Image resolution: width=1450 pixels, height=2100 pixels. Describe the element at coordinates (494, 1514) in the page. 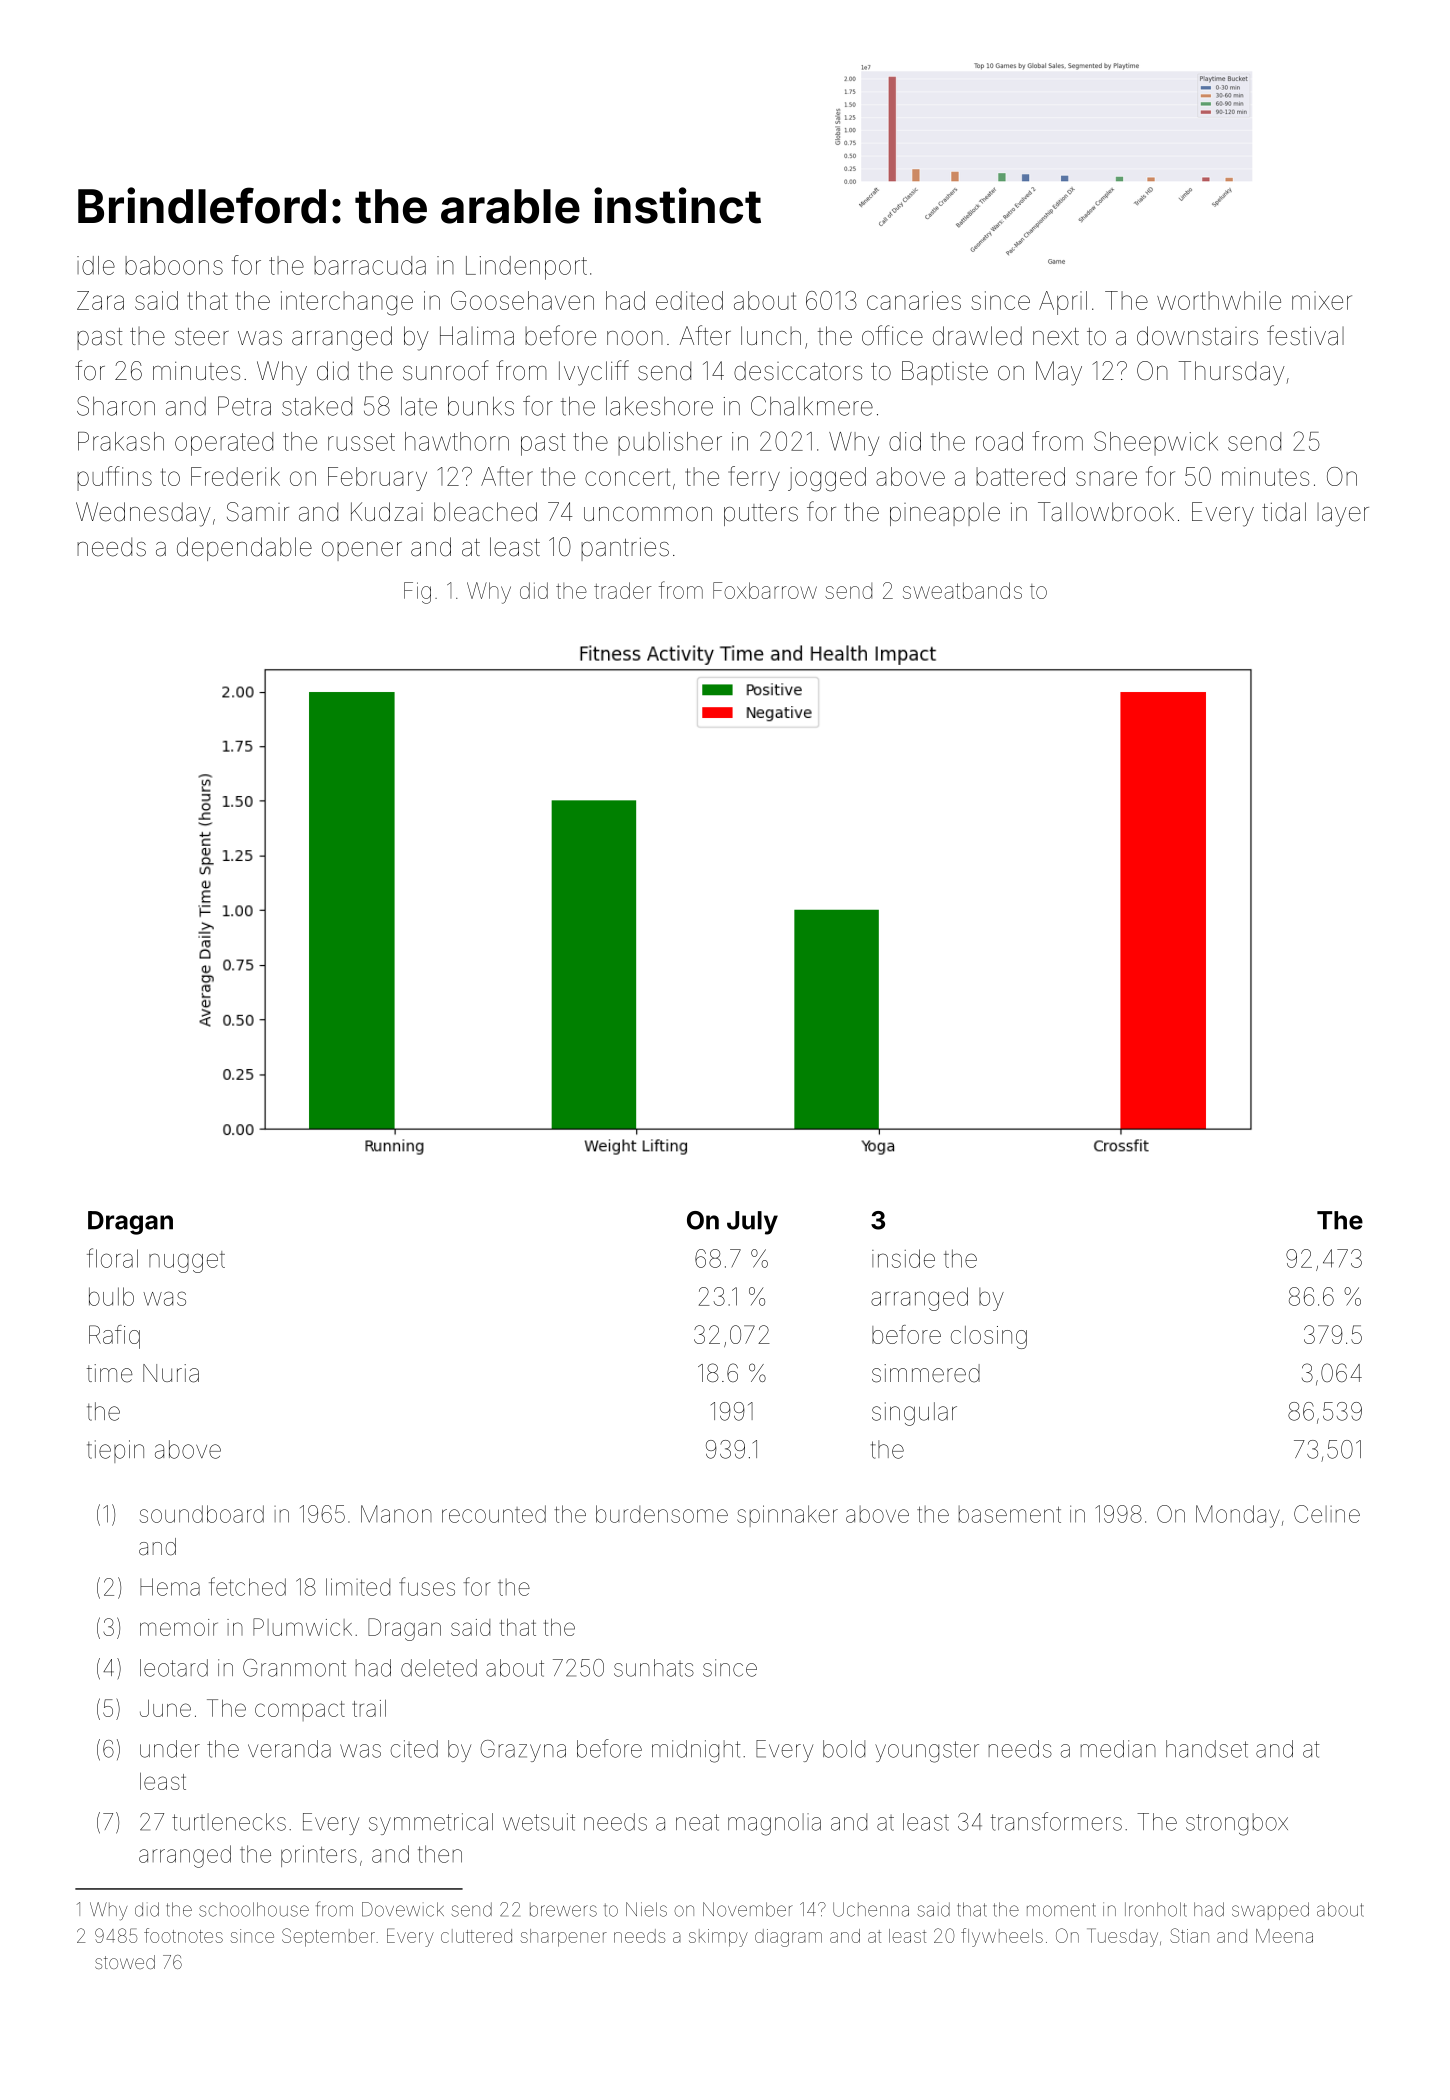

I see `recounted` at that location.
